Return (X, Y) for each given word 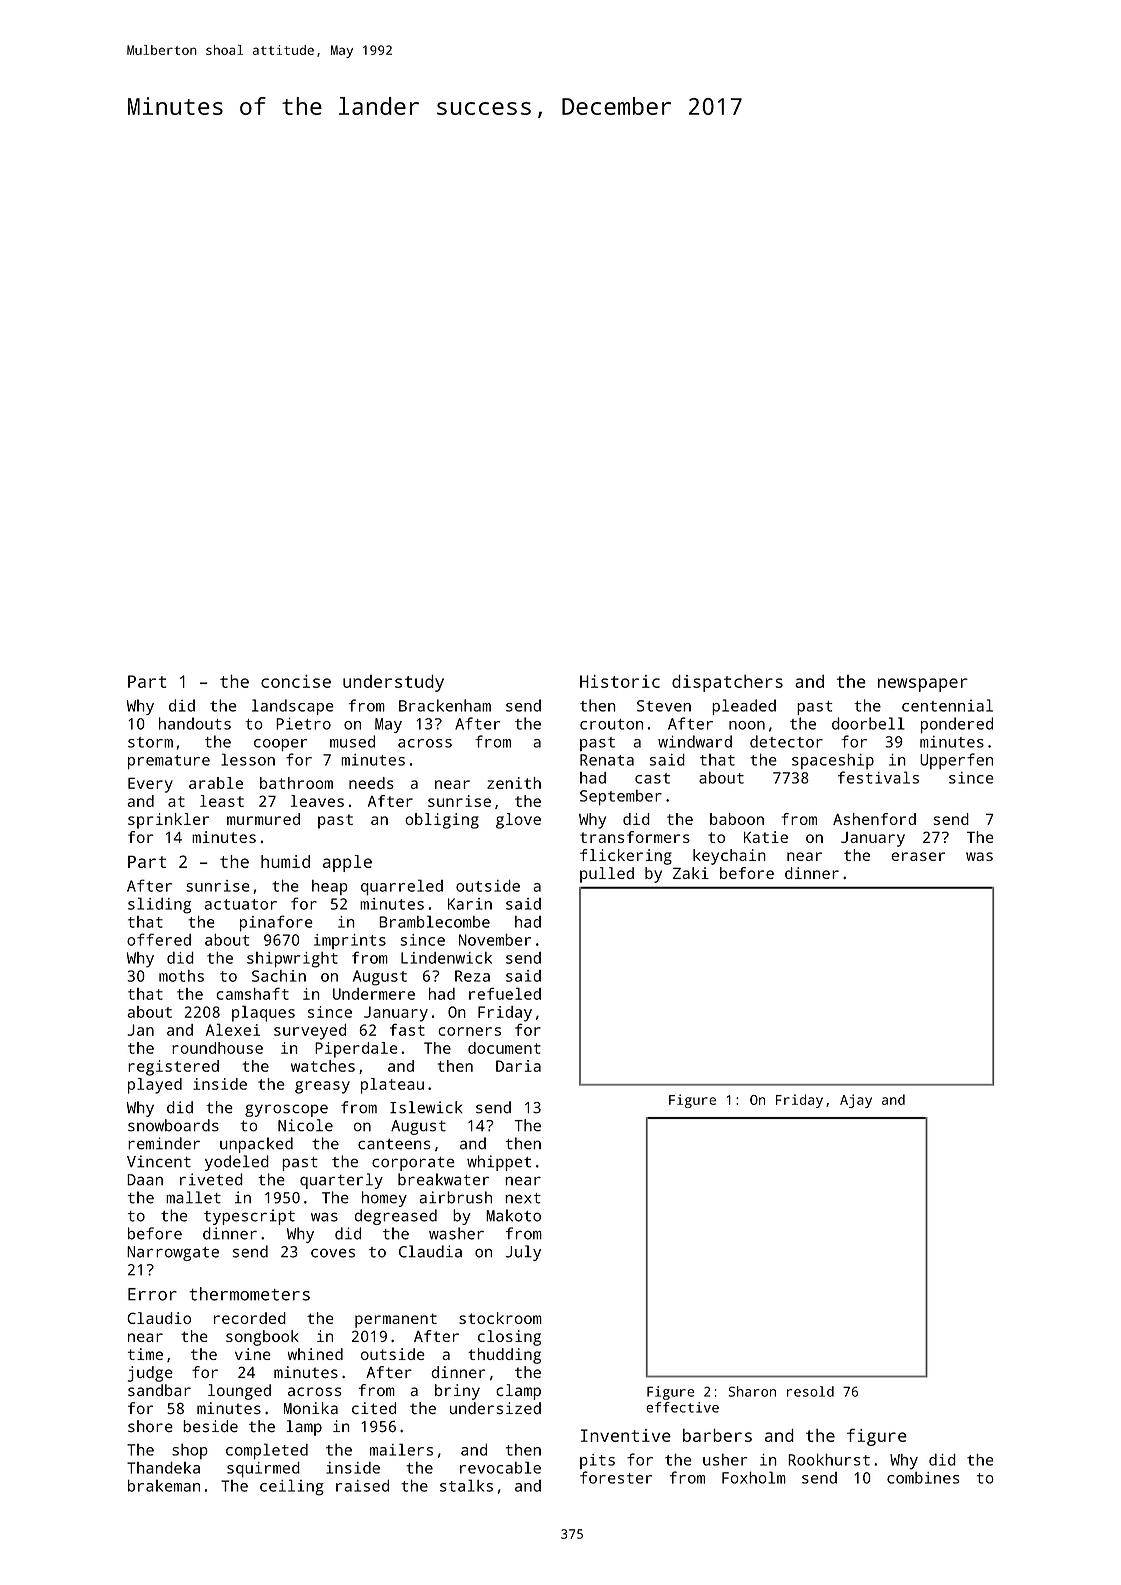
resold (810, 1391)
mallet (193, 1197)
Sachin (279, 976)
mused (352, 741)
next (523, 1198)
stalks (466, 1485)
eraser (918, 856)
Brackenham (445, 705)
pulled (607, 875)
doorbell (868, 723)
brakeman (164, 1485)
